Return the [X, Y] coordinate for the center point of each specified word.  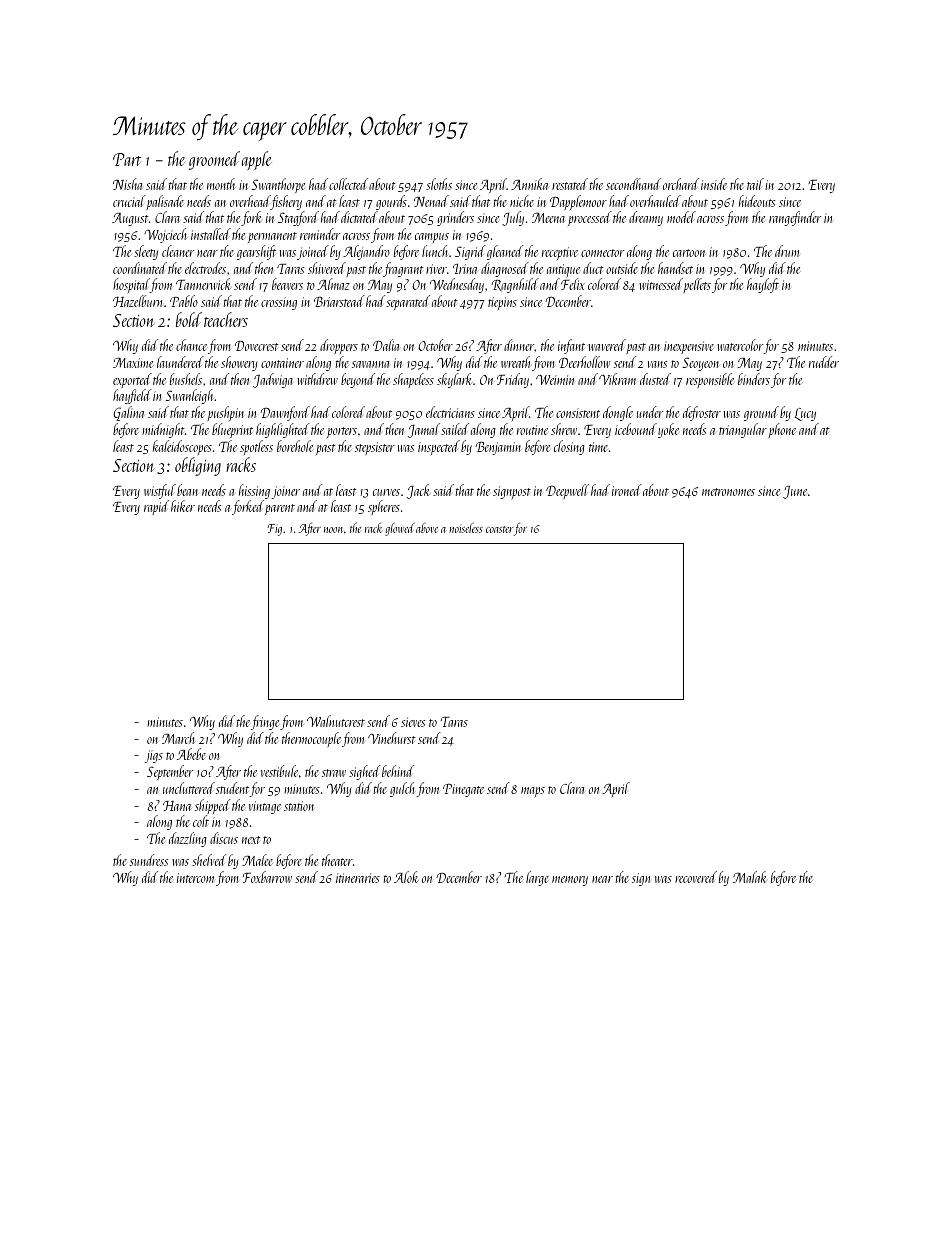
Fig [275, 530]
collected [348, 184]
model [681, 217]
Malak [749, 877]
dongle [618, 413]
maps [533, 792]
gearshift [256, 252]
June [795, 492]
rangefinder [795, 218]
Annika [529, 184]
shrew [564, 429]
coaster [499, 529]
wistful [160, 491]
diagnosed [505, 269]
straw [334, 773]
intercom [195, 878]
